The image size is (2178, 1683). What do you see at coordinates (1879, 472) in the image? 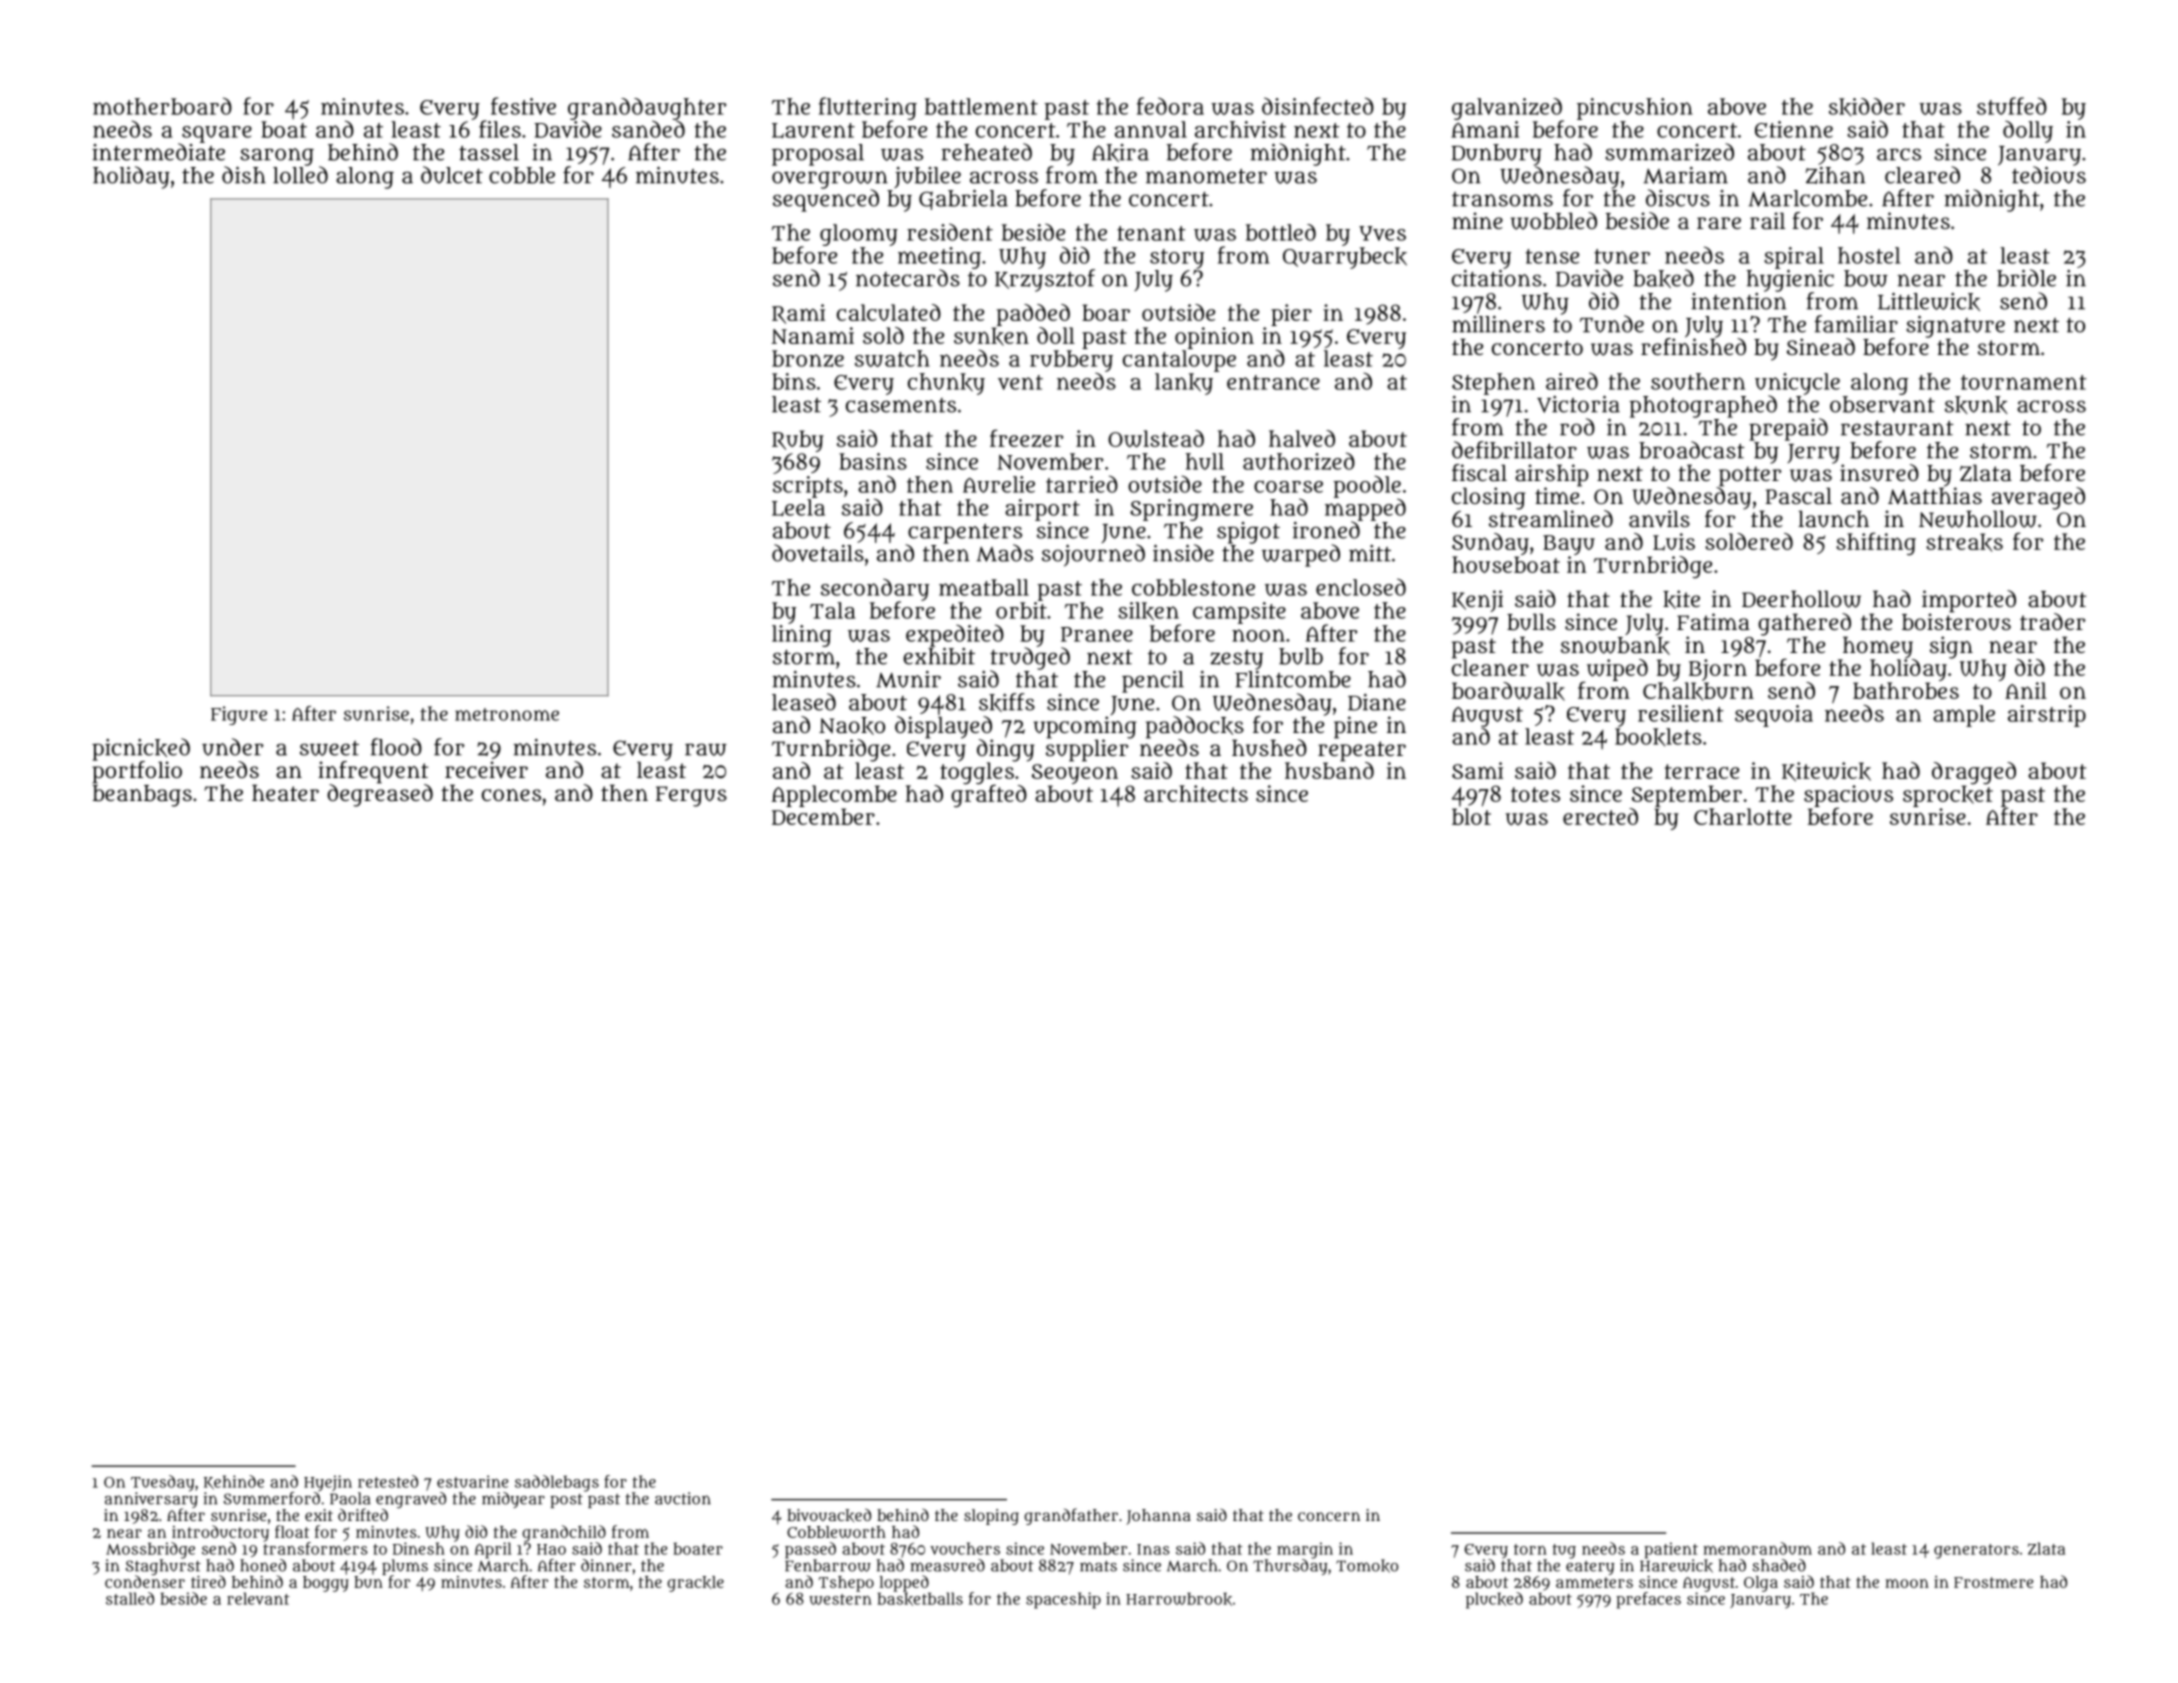
I see `insured` at bounding box center [1879, 472].
